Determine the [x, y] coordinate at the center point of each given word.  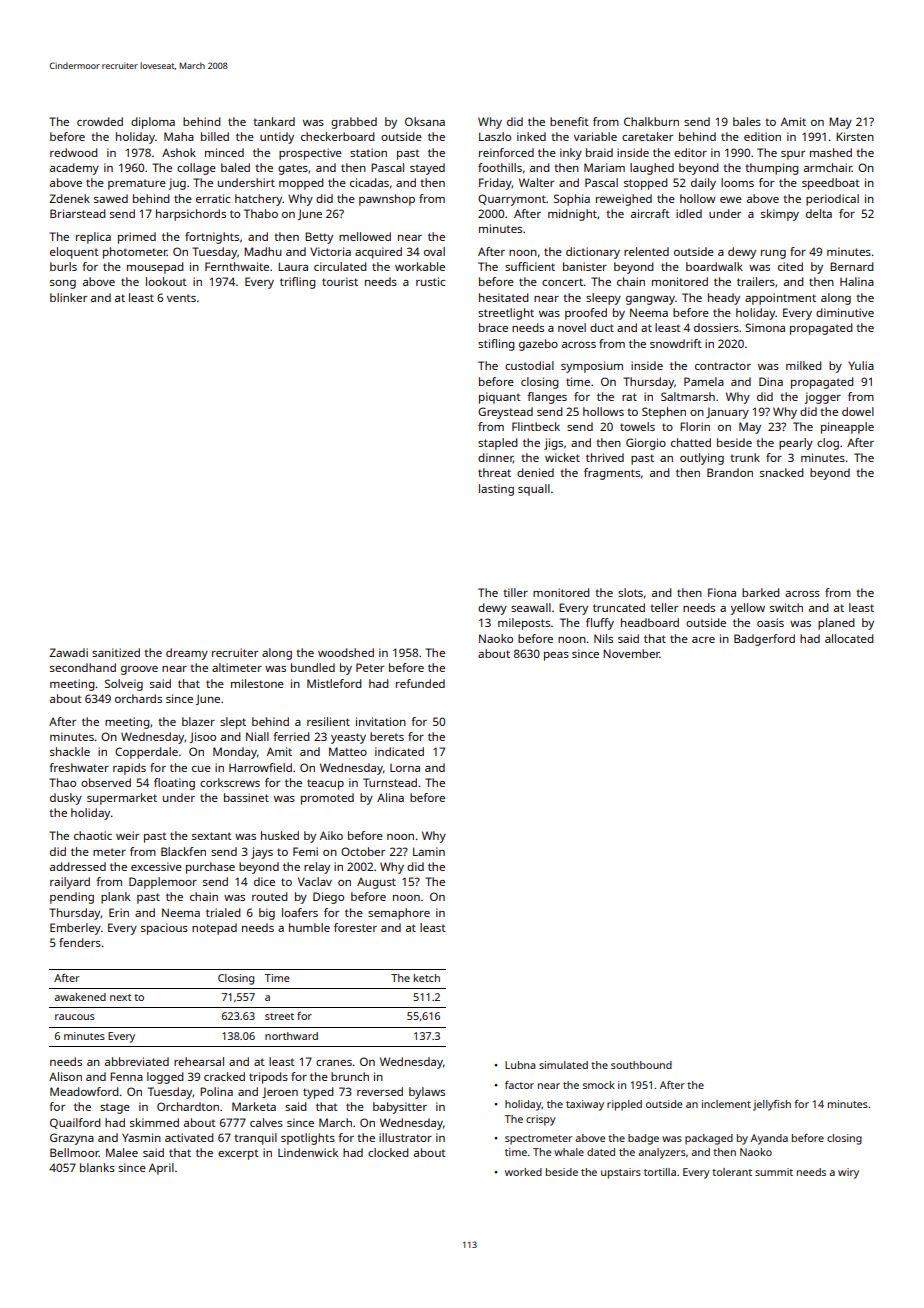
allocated [849, 638]
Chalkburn [651, 121]
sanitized [116, 652]
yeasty [348, 738]
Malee [122, 1152]
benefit [569, 121]
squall [534, 490]
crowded [100, 121]
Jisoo [203, 737]
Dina [771, 381]
